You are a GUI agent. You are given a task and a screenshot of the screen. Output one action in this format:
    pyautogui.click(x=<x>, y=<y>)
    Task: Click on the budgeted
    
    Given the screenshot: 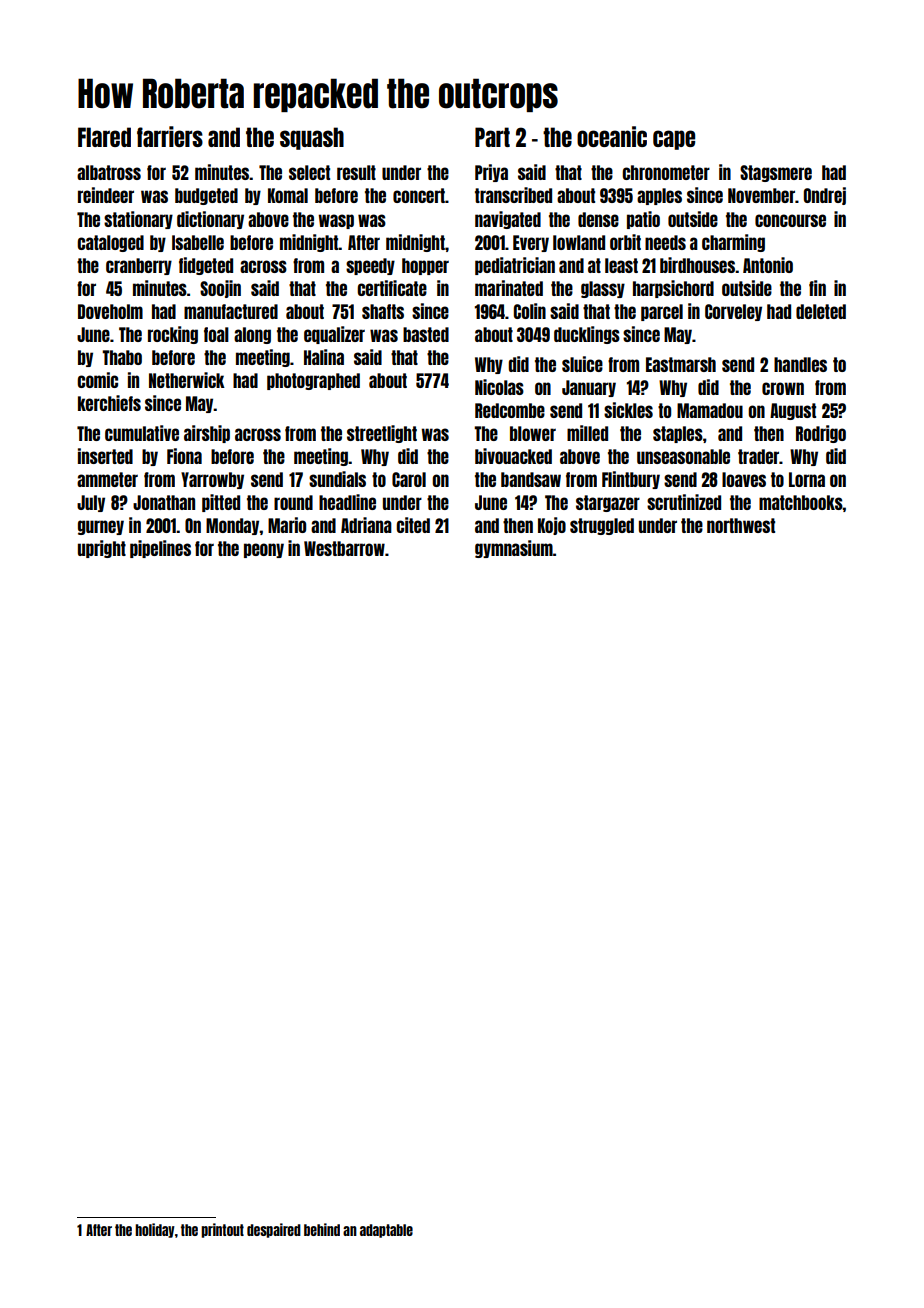 What is the action you would take?
    pyautogui.click(x=206, y=196)
